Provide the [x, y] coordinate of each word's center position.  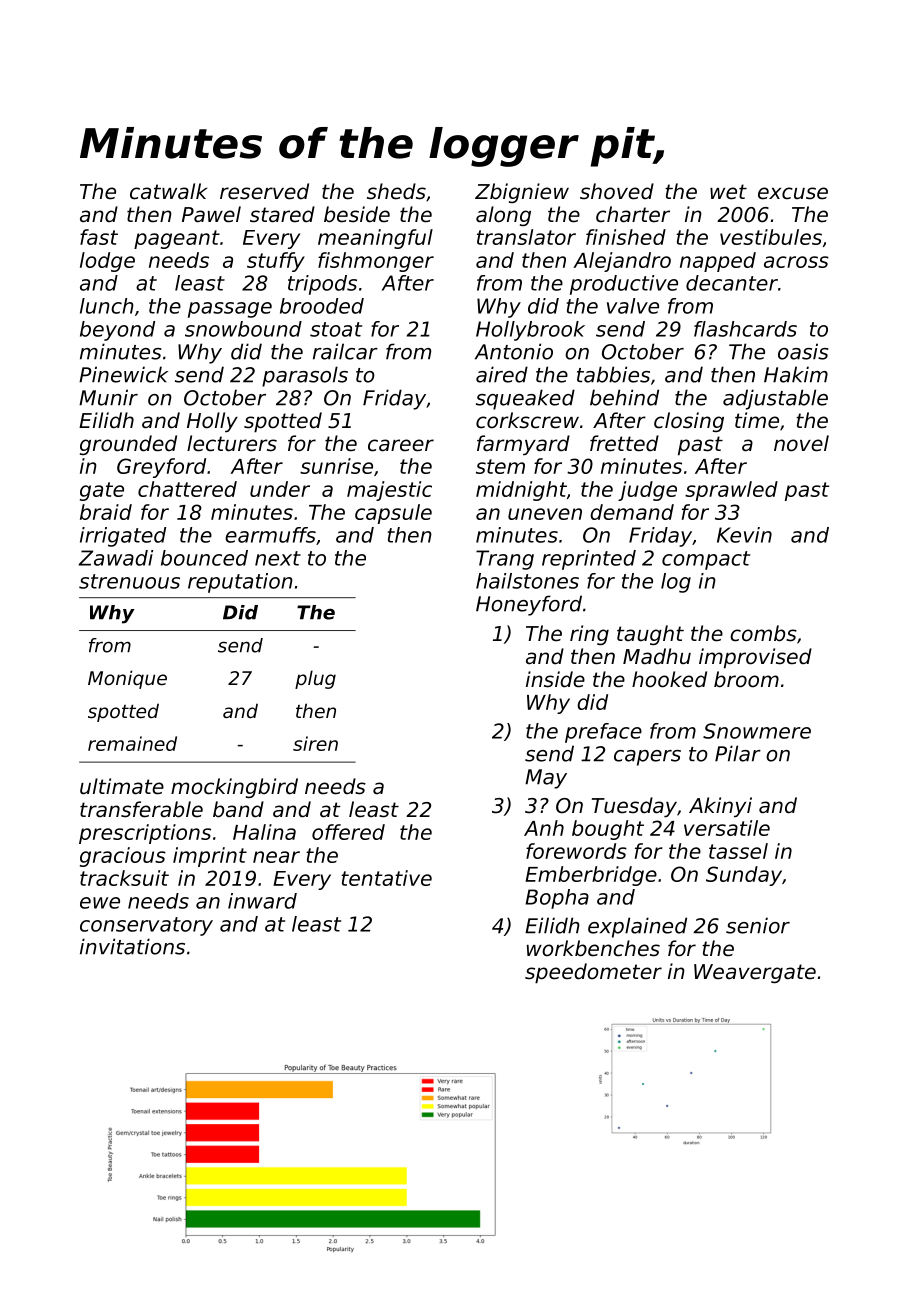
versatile [727, 828]
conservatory [146, 926]
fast [99, 237]
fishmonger [376, 262]
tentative [386, 878]
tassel [738, 851]
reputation [240, 583]
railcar [345, 351]
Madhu [657, 656]
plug [315, 679]
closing [689, 422]
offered [348, 832]
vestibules [771, 237]
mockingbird [234, 788]
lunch [107, 306]
